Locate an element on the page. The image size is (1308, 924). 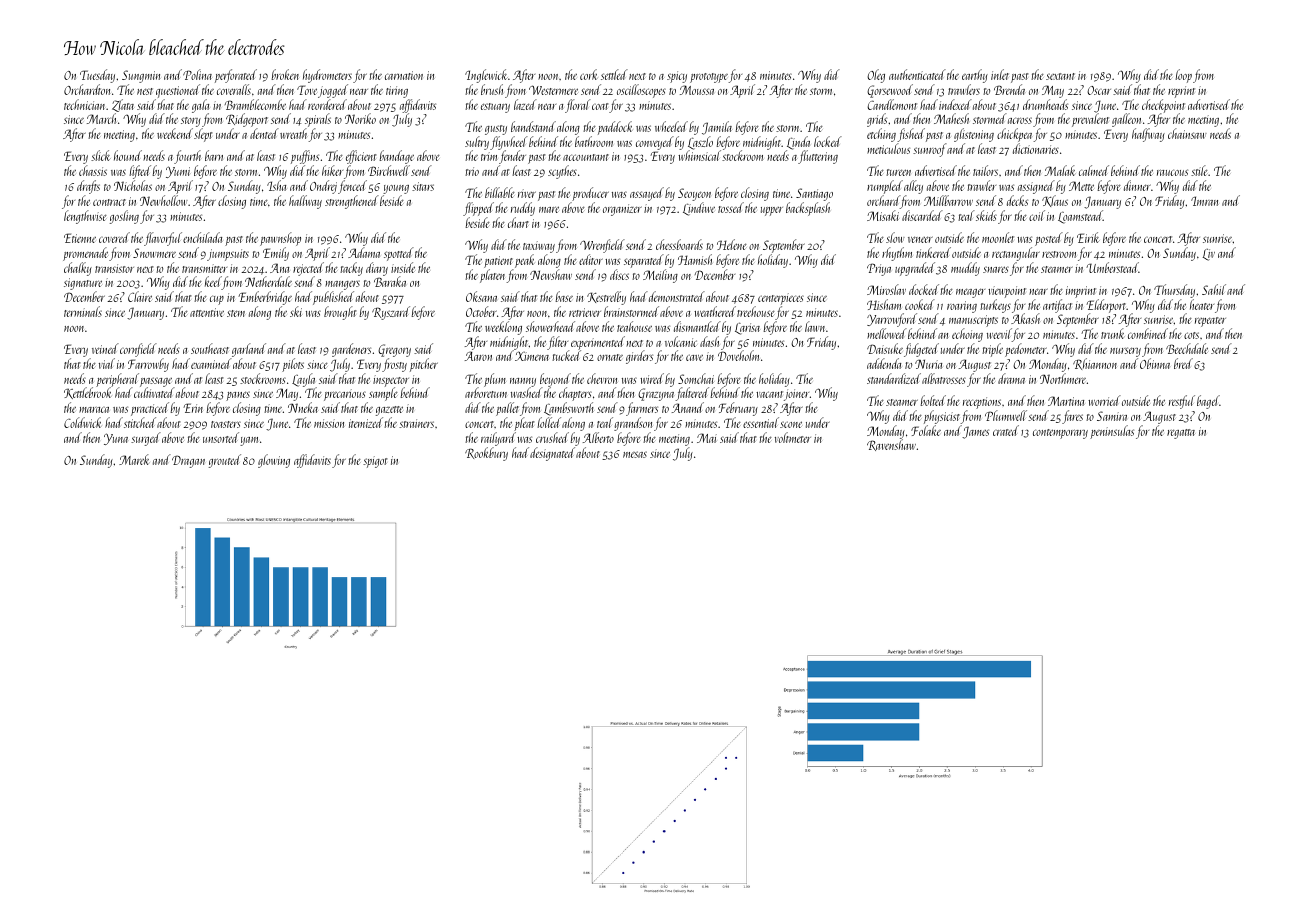
prototype is located at coordinates (709, 78).
